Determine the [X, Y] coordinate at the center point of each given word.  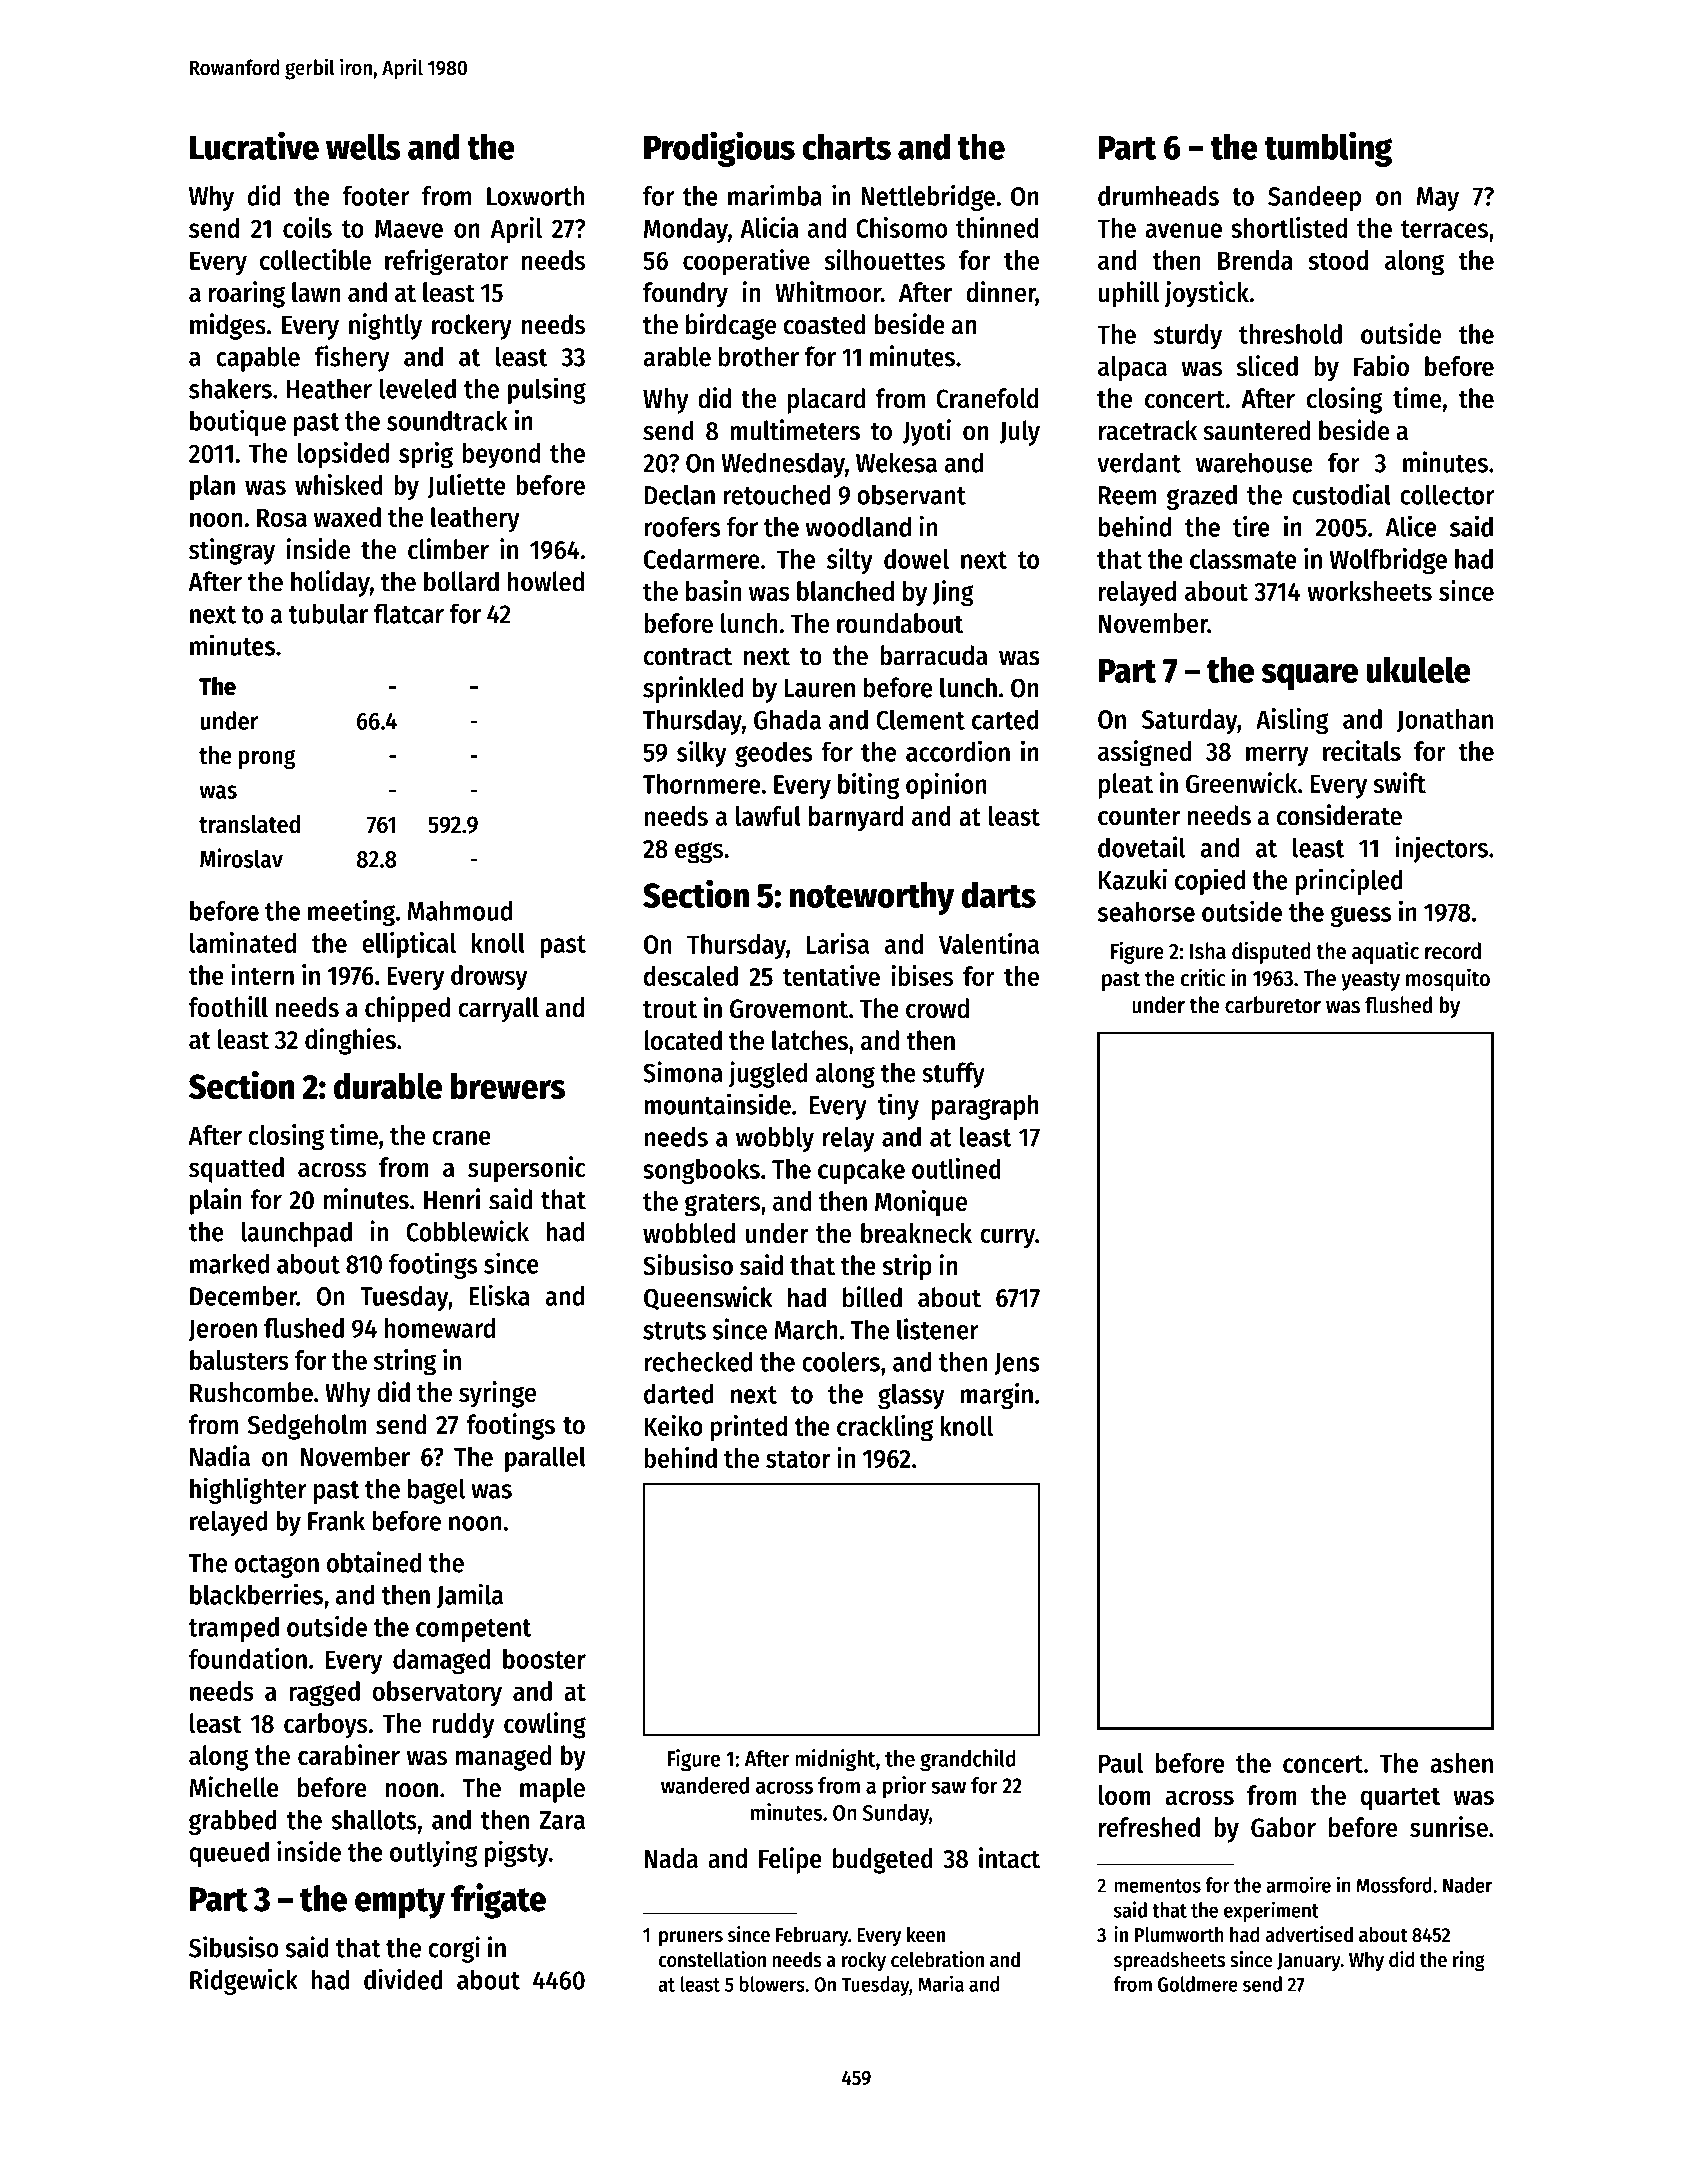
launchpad [297, 1234]
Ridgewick [244, 1981]
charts [846, 146]
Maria [941, 1983]
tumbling [1328, 149]
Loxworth [535, 196]
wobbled [689, 1233]
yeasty [1370, 981]
